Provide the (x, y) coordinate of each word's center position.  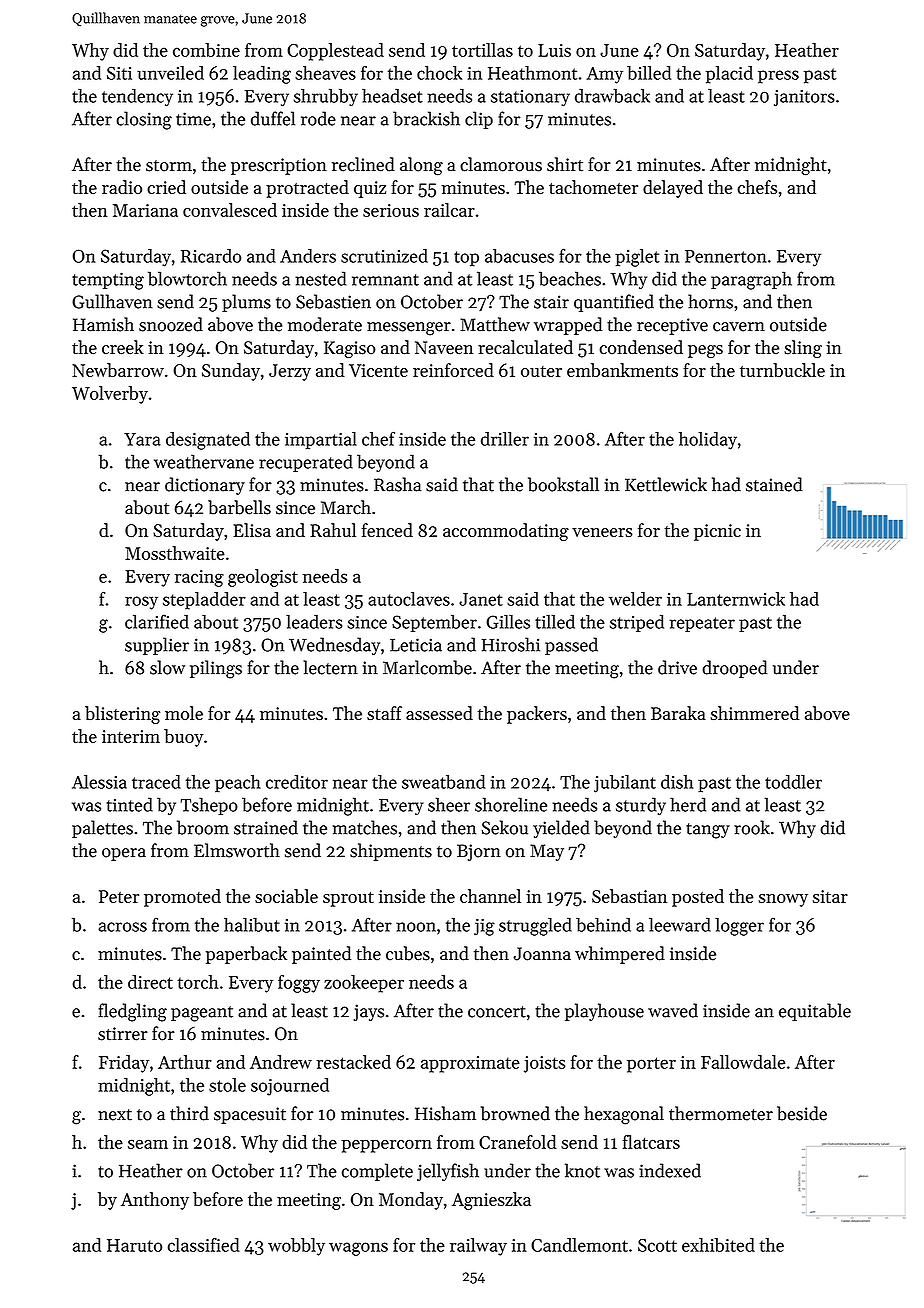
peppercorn (386, 1146)
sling (803, 349)
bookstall (563, 484)
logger (739, 927)
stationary (530, 98)
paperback (246, 955)
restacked (353, 1062)
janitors (804, 98)
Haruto (134, 1245)
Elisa (252, 530)
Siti (119, 73)
